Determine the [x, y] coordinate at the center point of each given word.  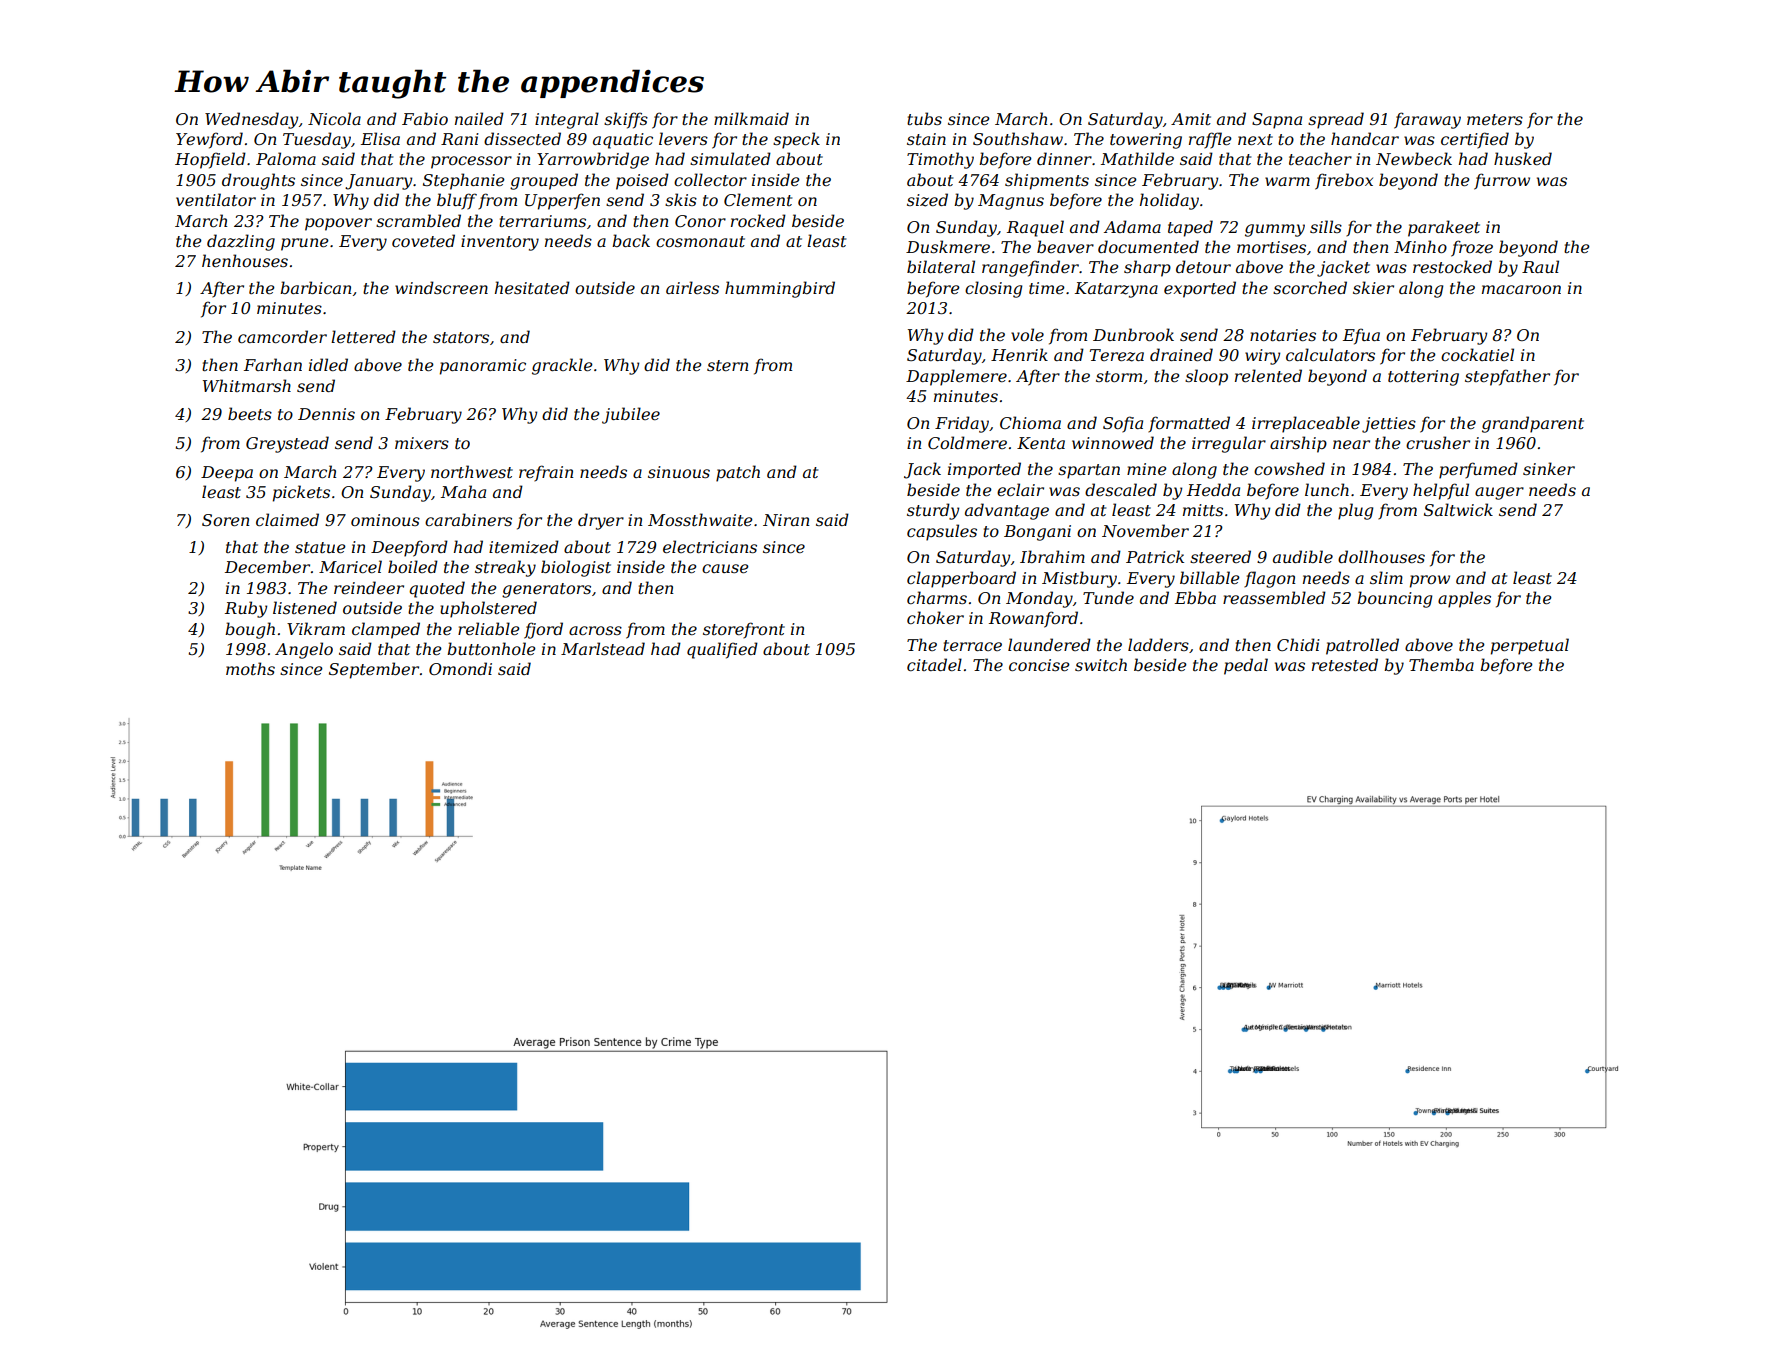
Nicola [334, 118]
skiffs [626, 120]
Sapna [1277, 121]
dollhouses [1381, 556]
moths [250, 668]
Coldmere [967, 442]
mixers [422, 443]
